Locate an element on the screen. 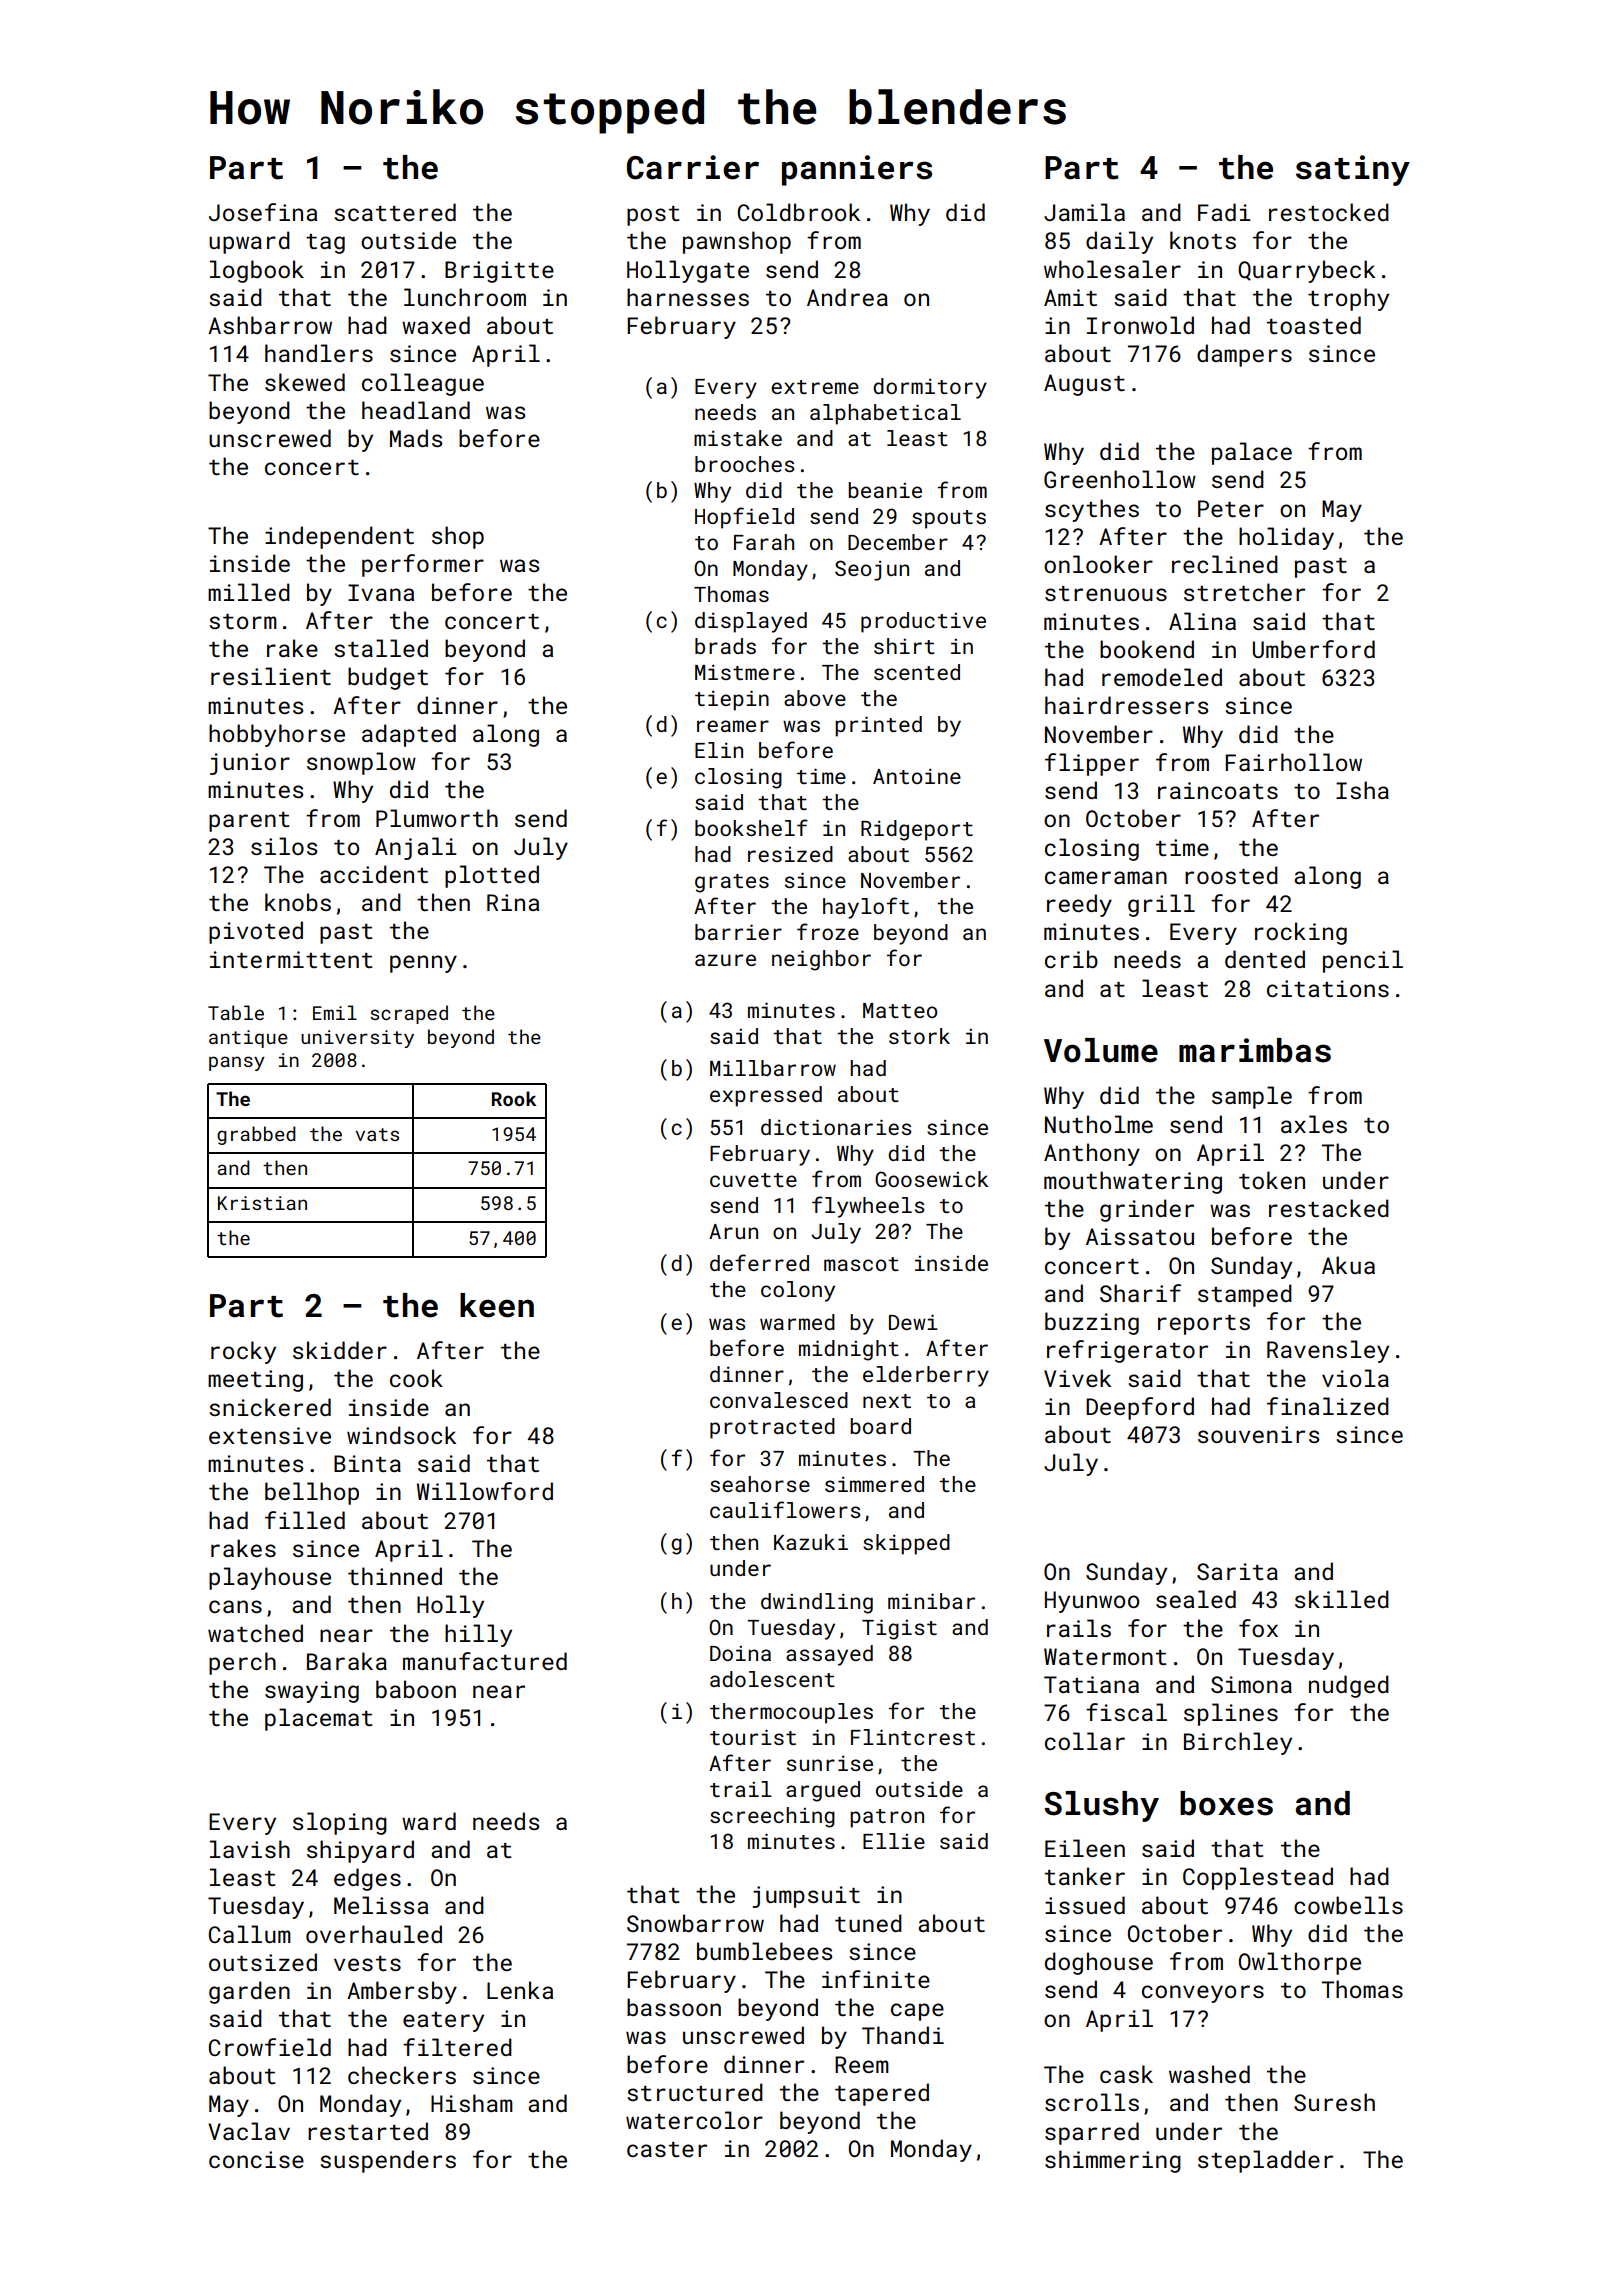  rocky is located at coordinates (243, 1352).
